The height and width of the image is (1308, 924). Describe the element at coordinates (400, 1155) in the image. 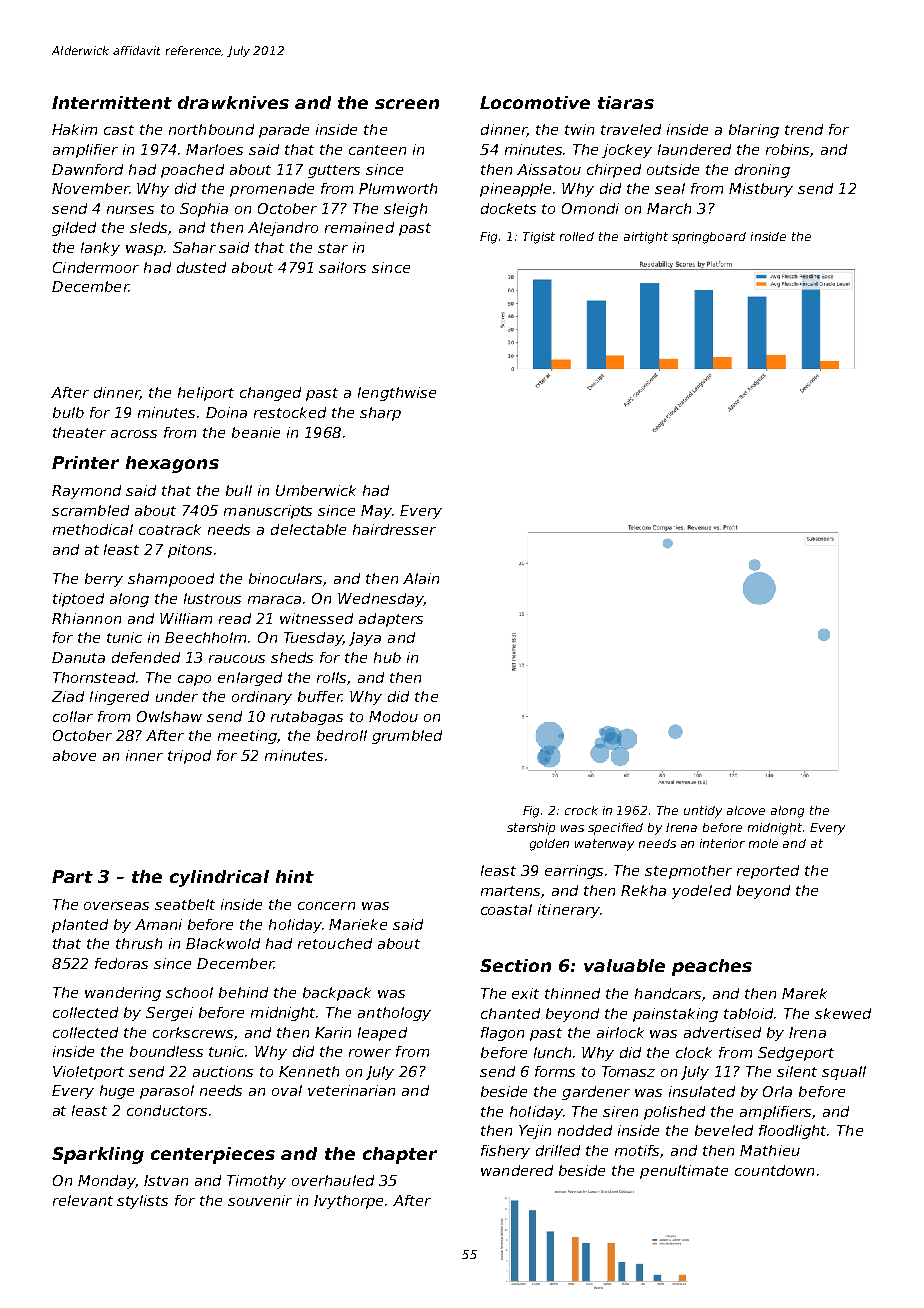

I see `chapter` at that location.
